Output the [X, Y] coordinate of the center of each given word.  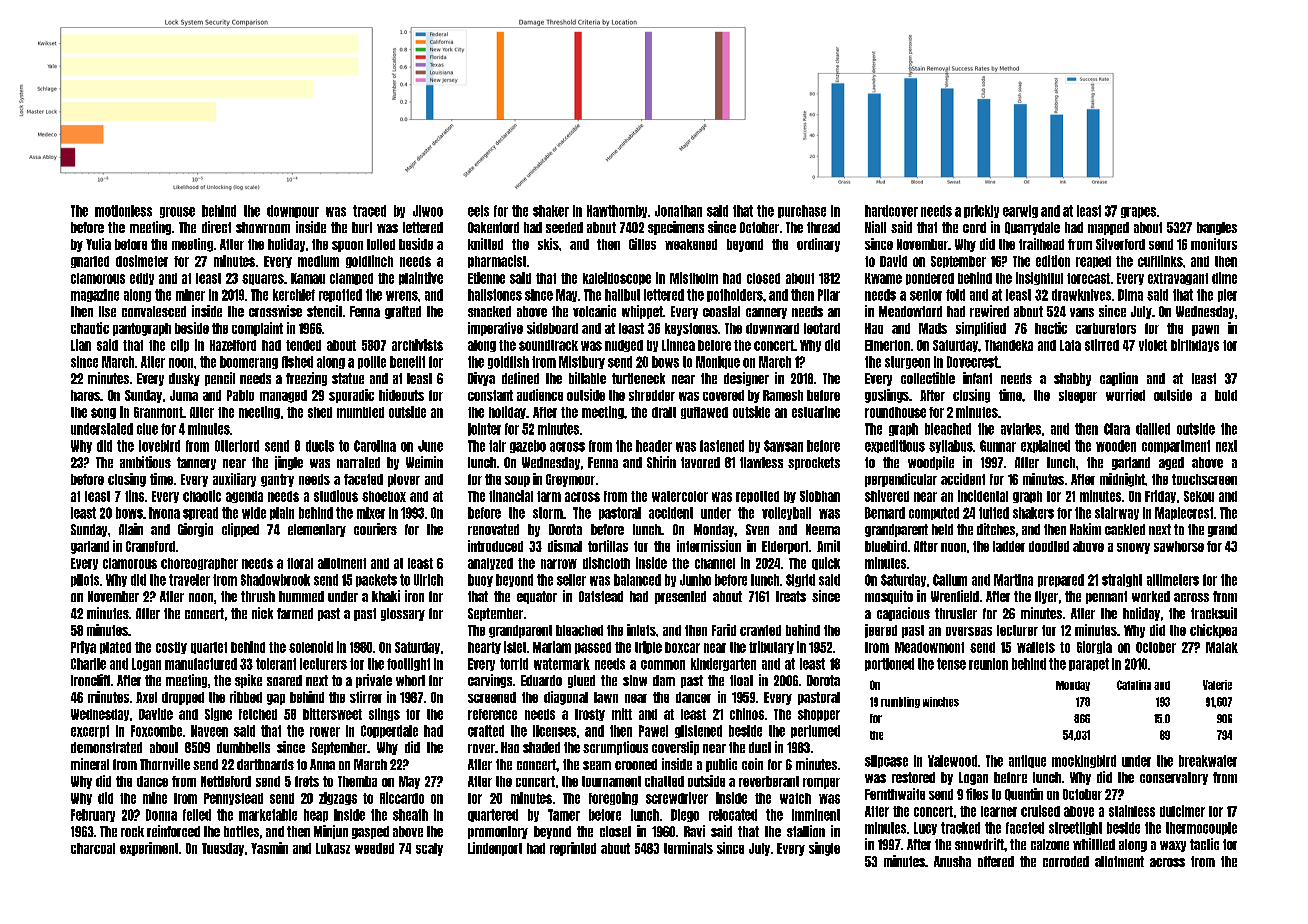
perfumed [815, 731]
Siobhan [820, 496]
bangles [1217, 228]
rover [481, 748]
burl [362, 227]
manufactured [201, 664]
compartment [1176, 446]
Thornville [165, 764]
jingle [289, 463]
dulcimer [1182, 811]
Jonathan [678, 211]
